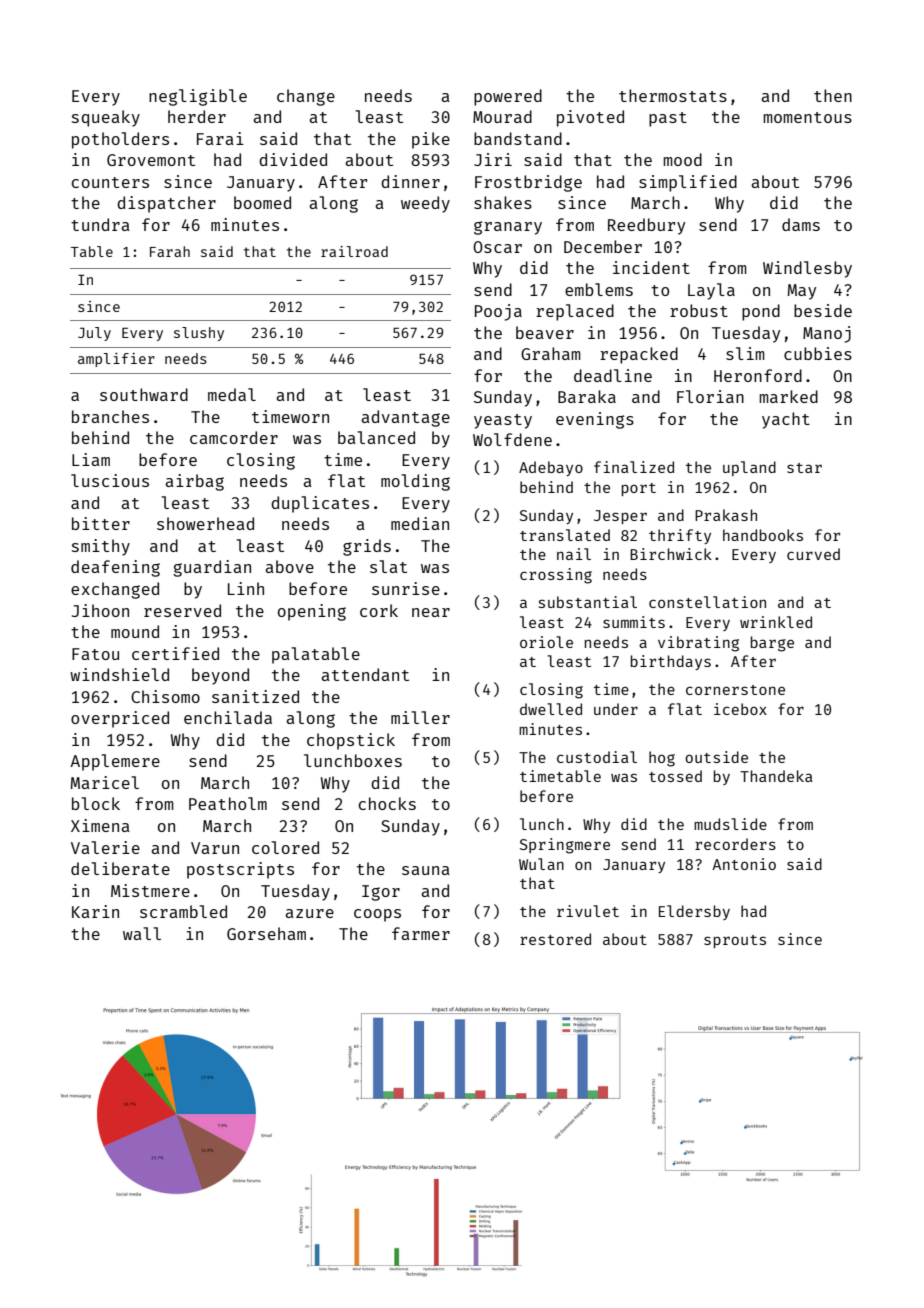 Image resolution: width=924 pixels, height=1308 pixels. Describe the element at coordinates (420, 717) in the screenshot. I see `miller` at that location.
